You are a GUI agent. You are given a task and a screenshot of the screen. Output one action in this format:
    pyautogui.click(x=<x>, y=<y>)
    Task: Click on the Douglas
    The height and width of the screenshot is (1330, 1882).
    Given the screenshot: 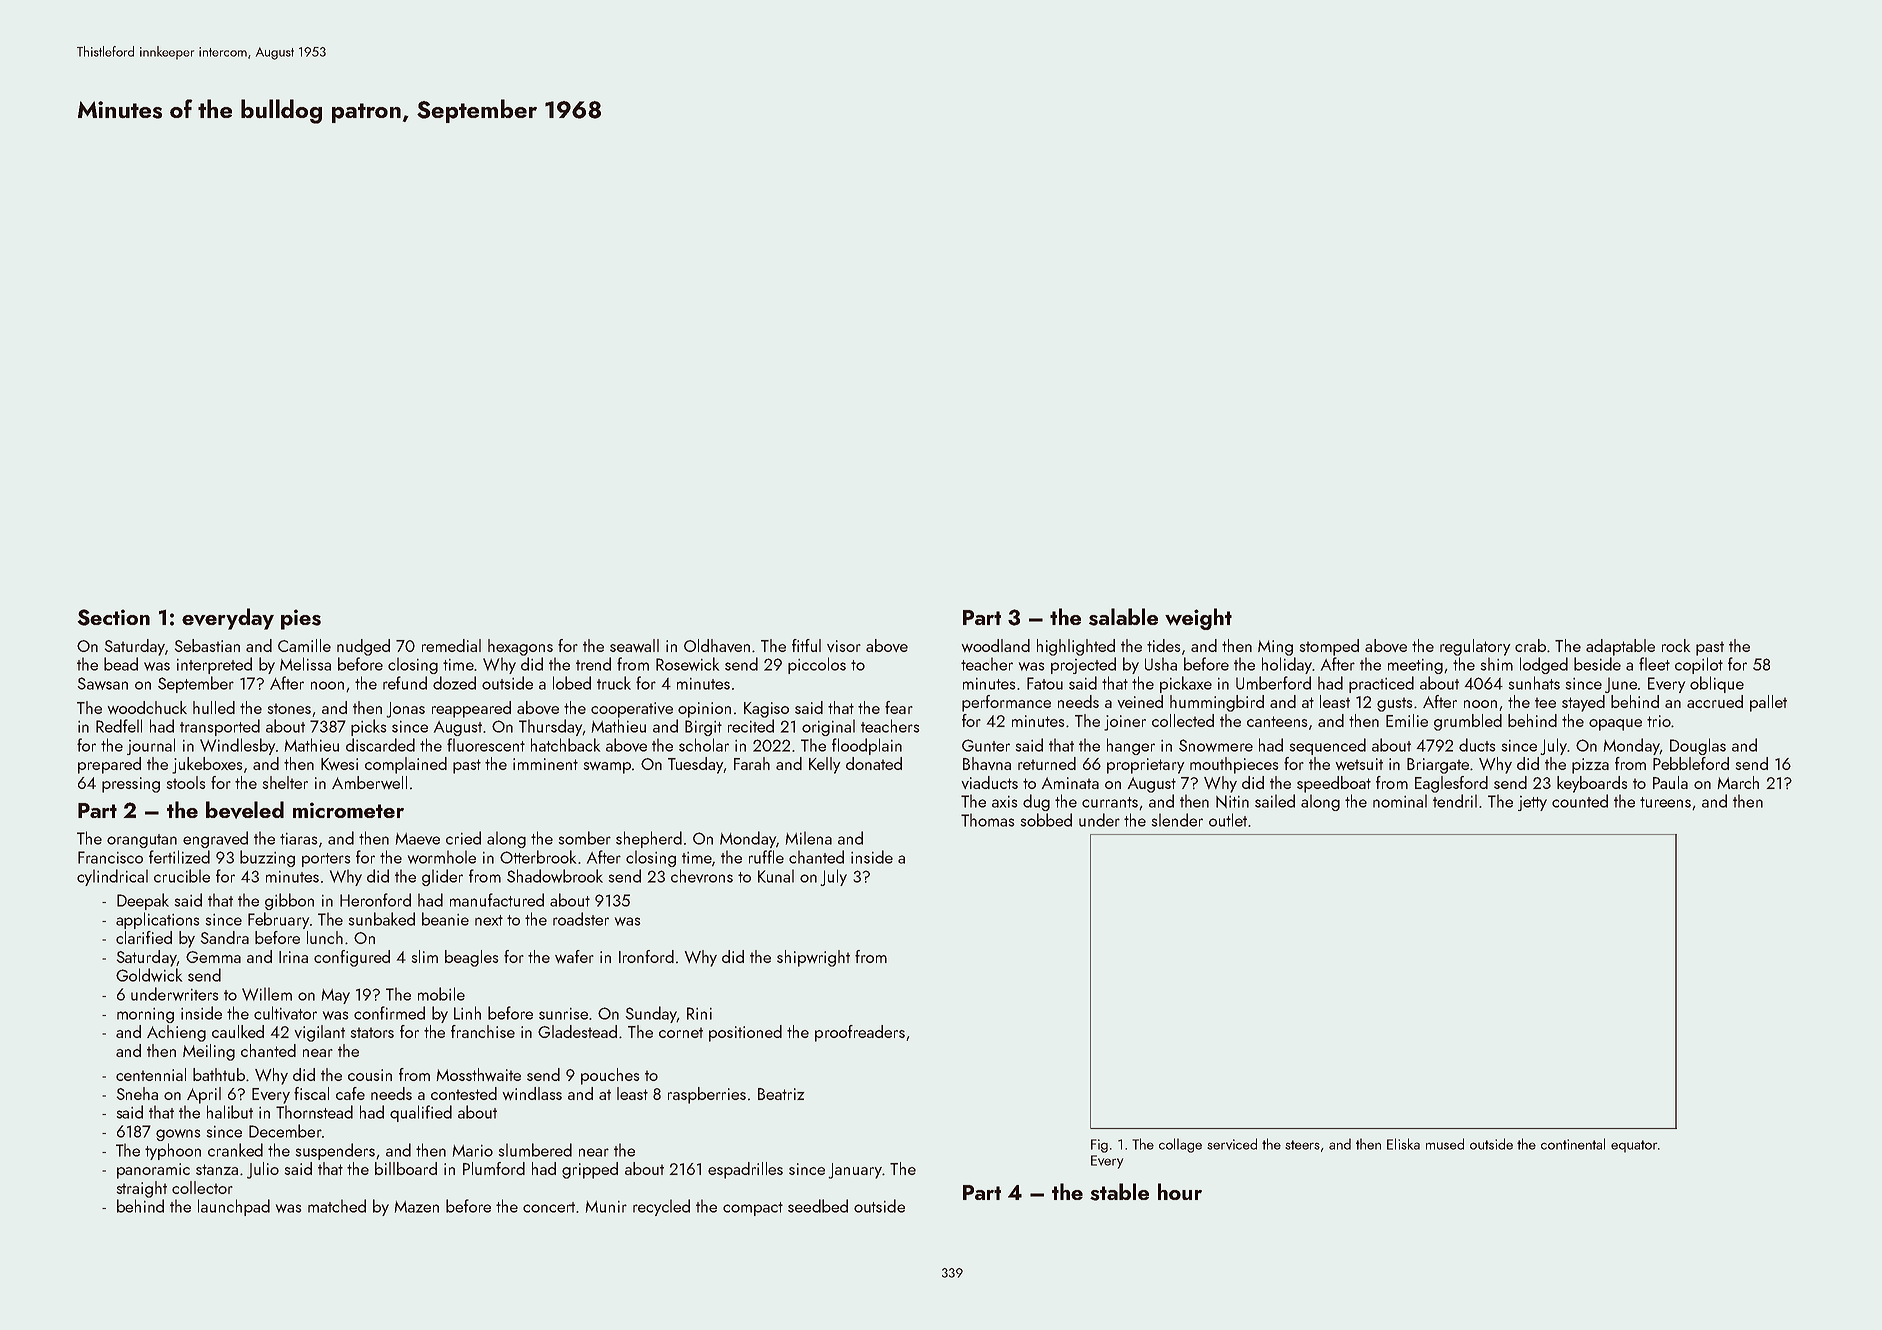 What is the action you would take?
    pyautogui.click(x=1698, y=746)
